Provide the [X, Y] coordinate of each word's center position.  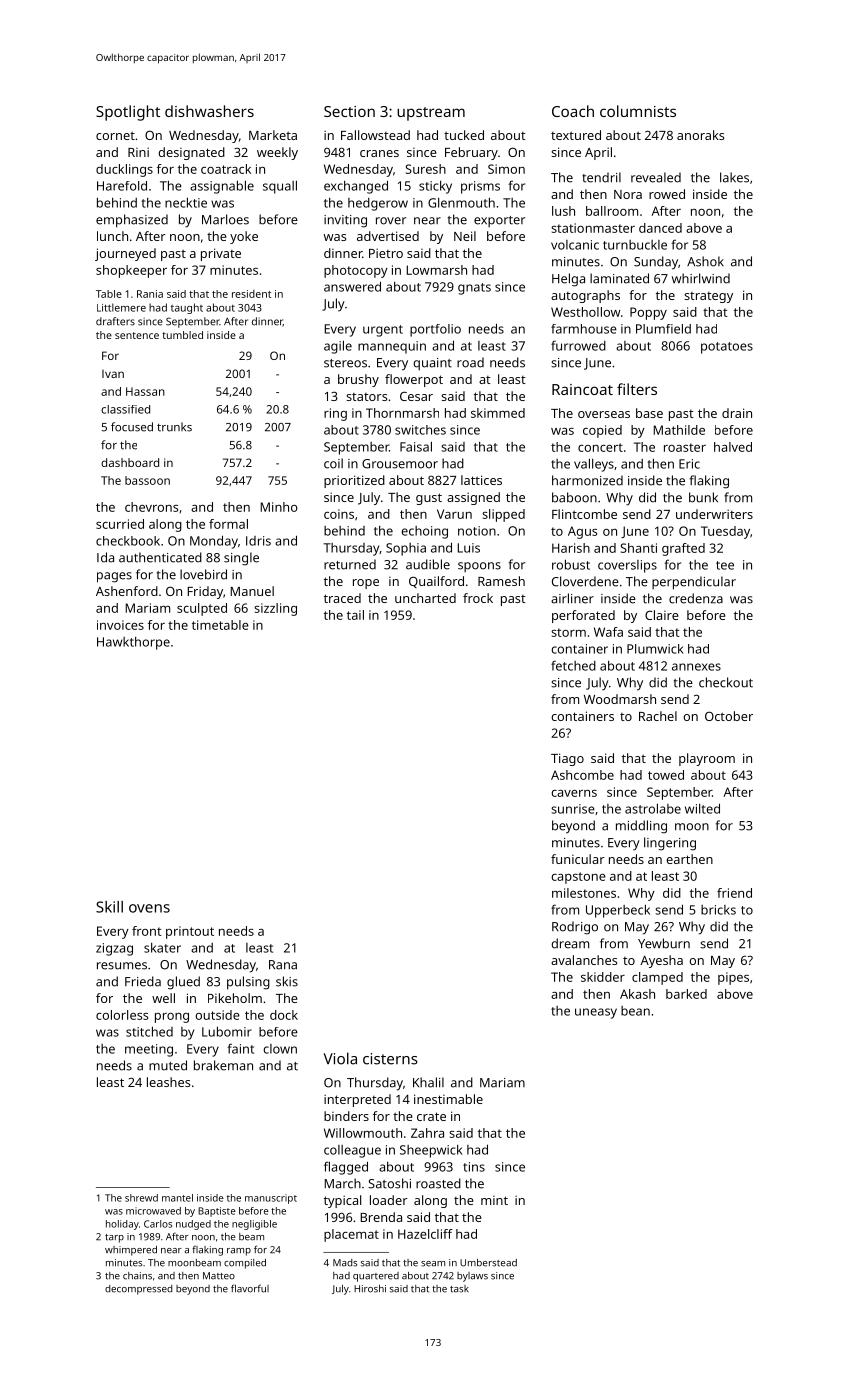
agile [338, 347]
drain [737, 413]
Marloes [225, 219]
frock [478, 598]
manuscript [271, 1199]
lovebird [203, 574]
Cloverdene [585, 581]
